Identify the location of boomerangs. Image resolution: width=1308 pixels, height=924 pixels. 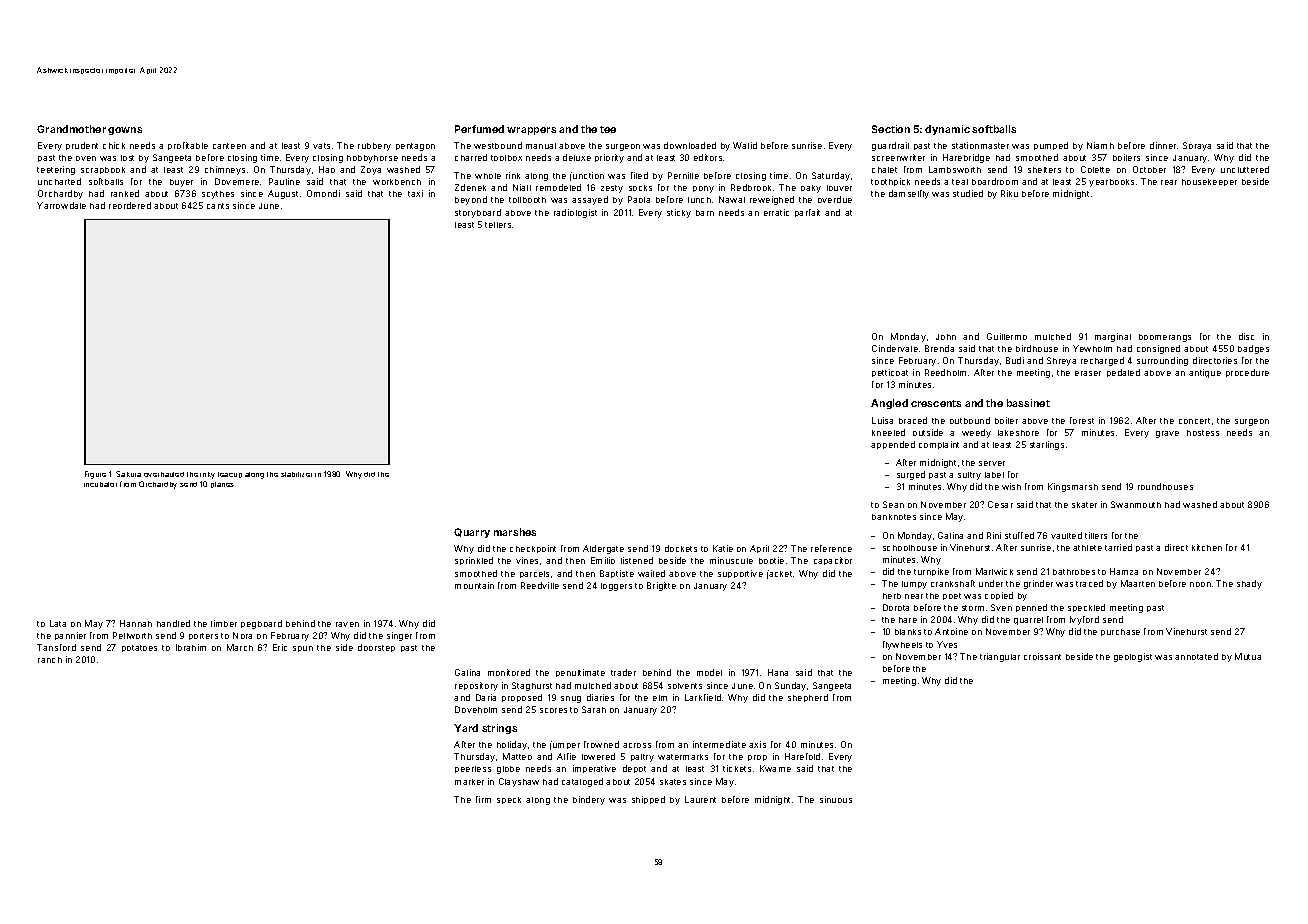
(1165, 338).
